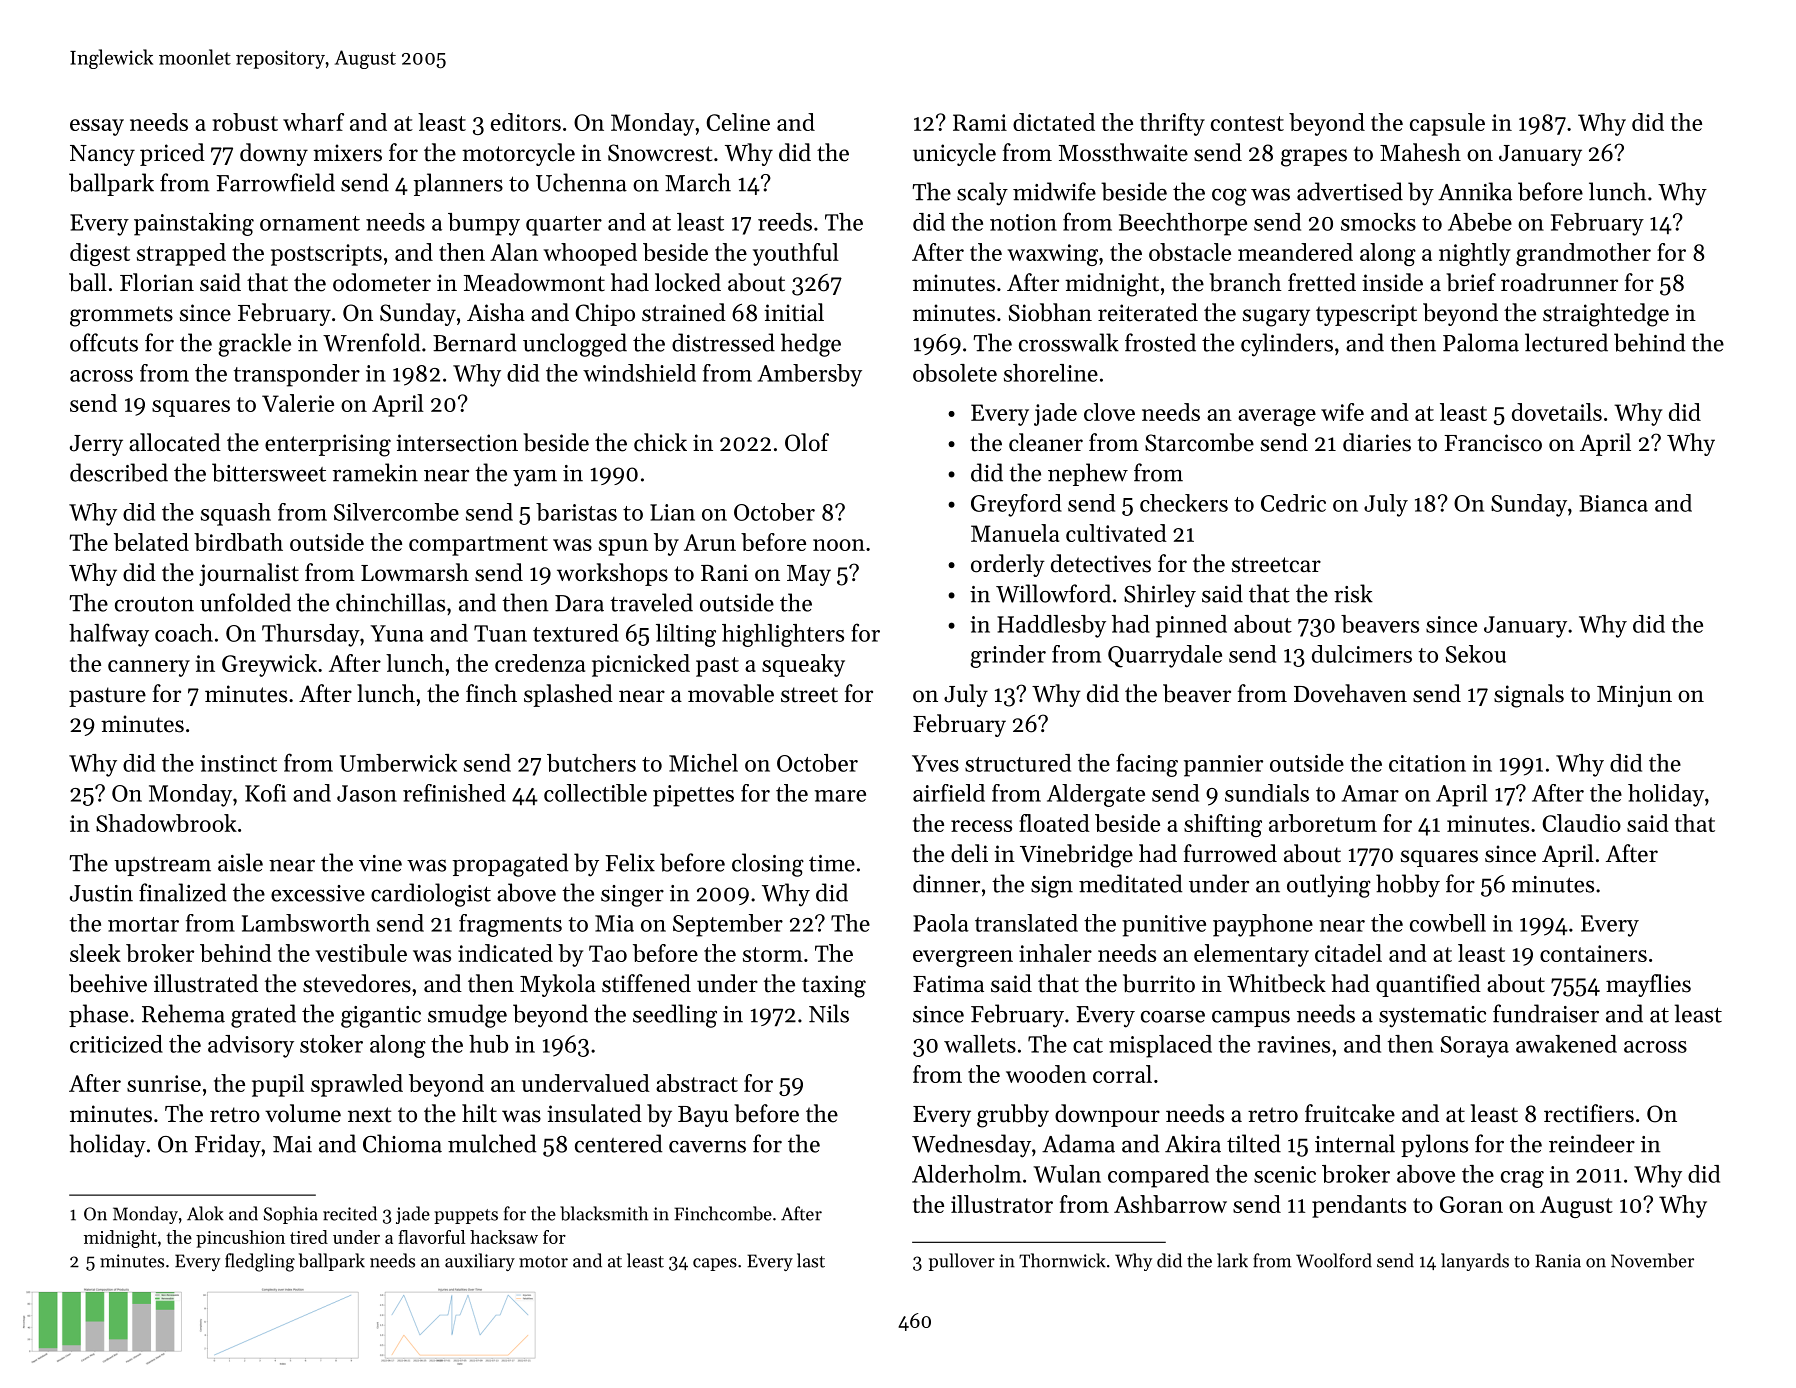 This page has height=1388, width=1796. What do you see at coordinates (1557, 412) in the page?
I see `dovetails` at bounding box center [1557, 412].
